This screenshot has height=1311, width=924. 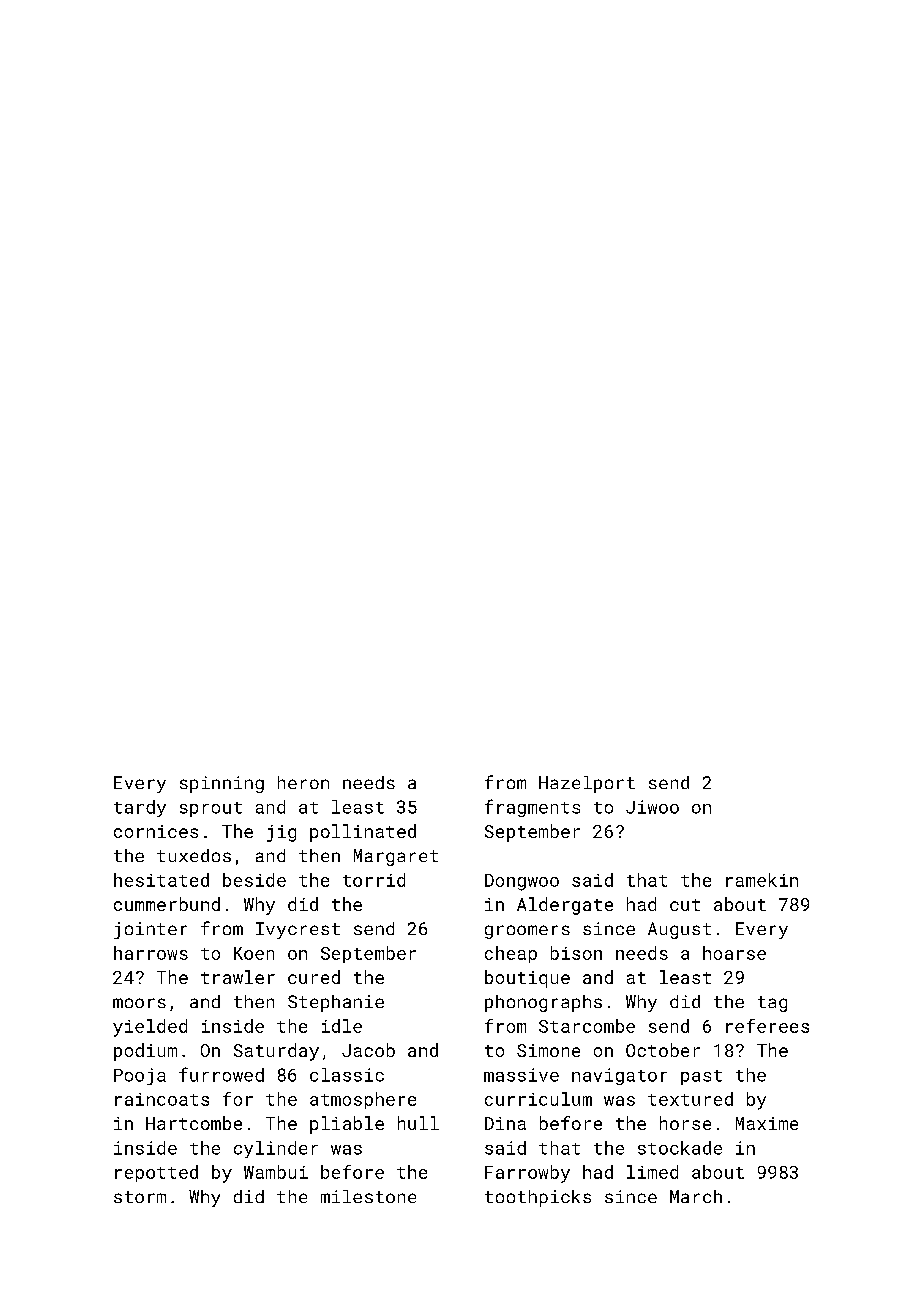 What do you see at coordinates (663, 1050) in the screenshot?
I see `October` at bounding box center [663, 1050].
